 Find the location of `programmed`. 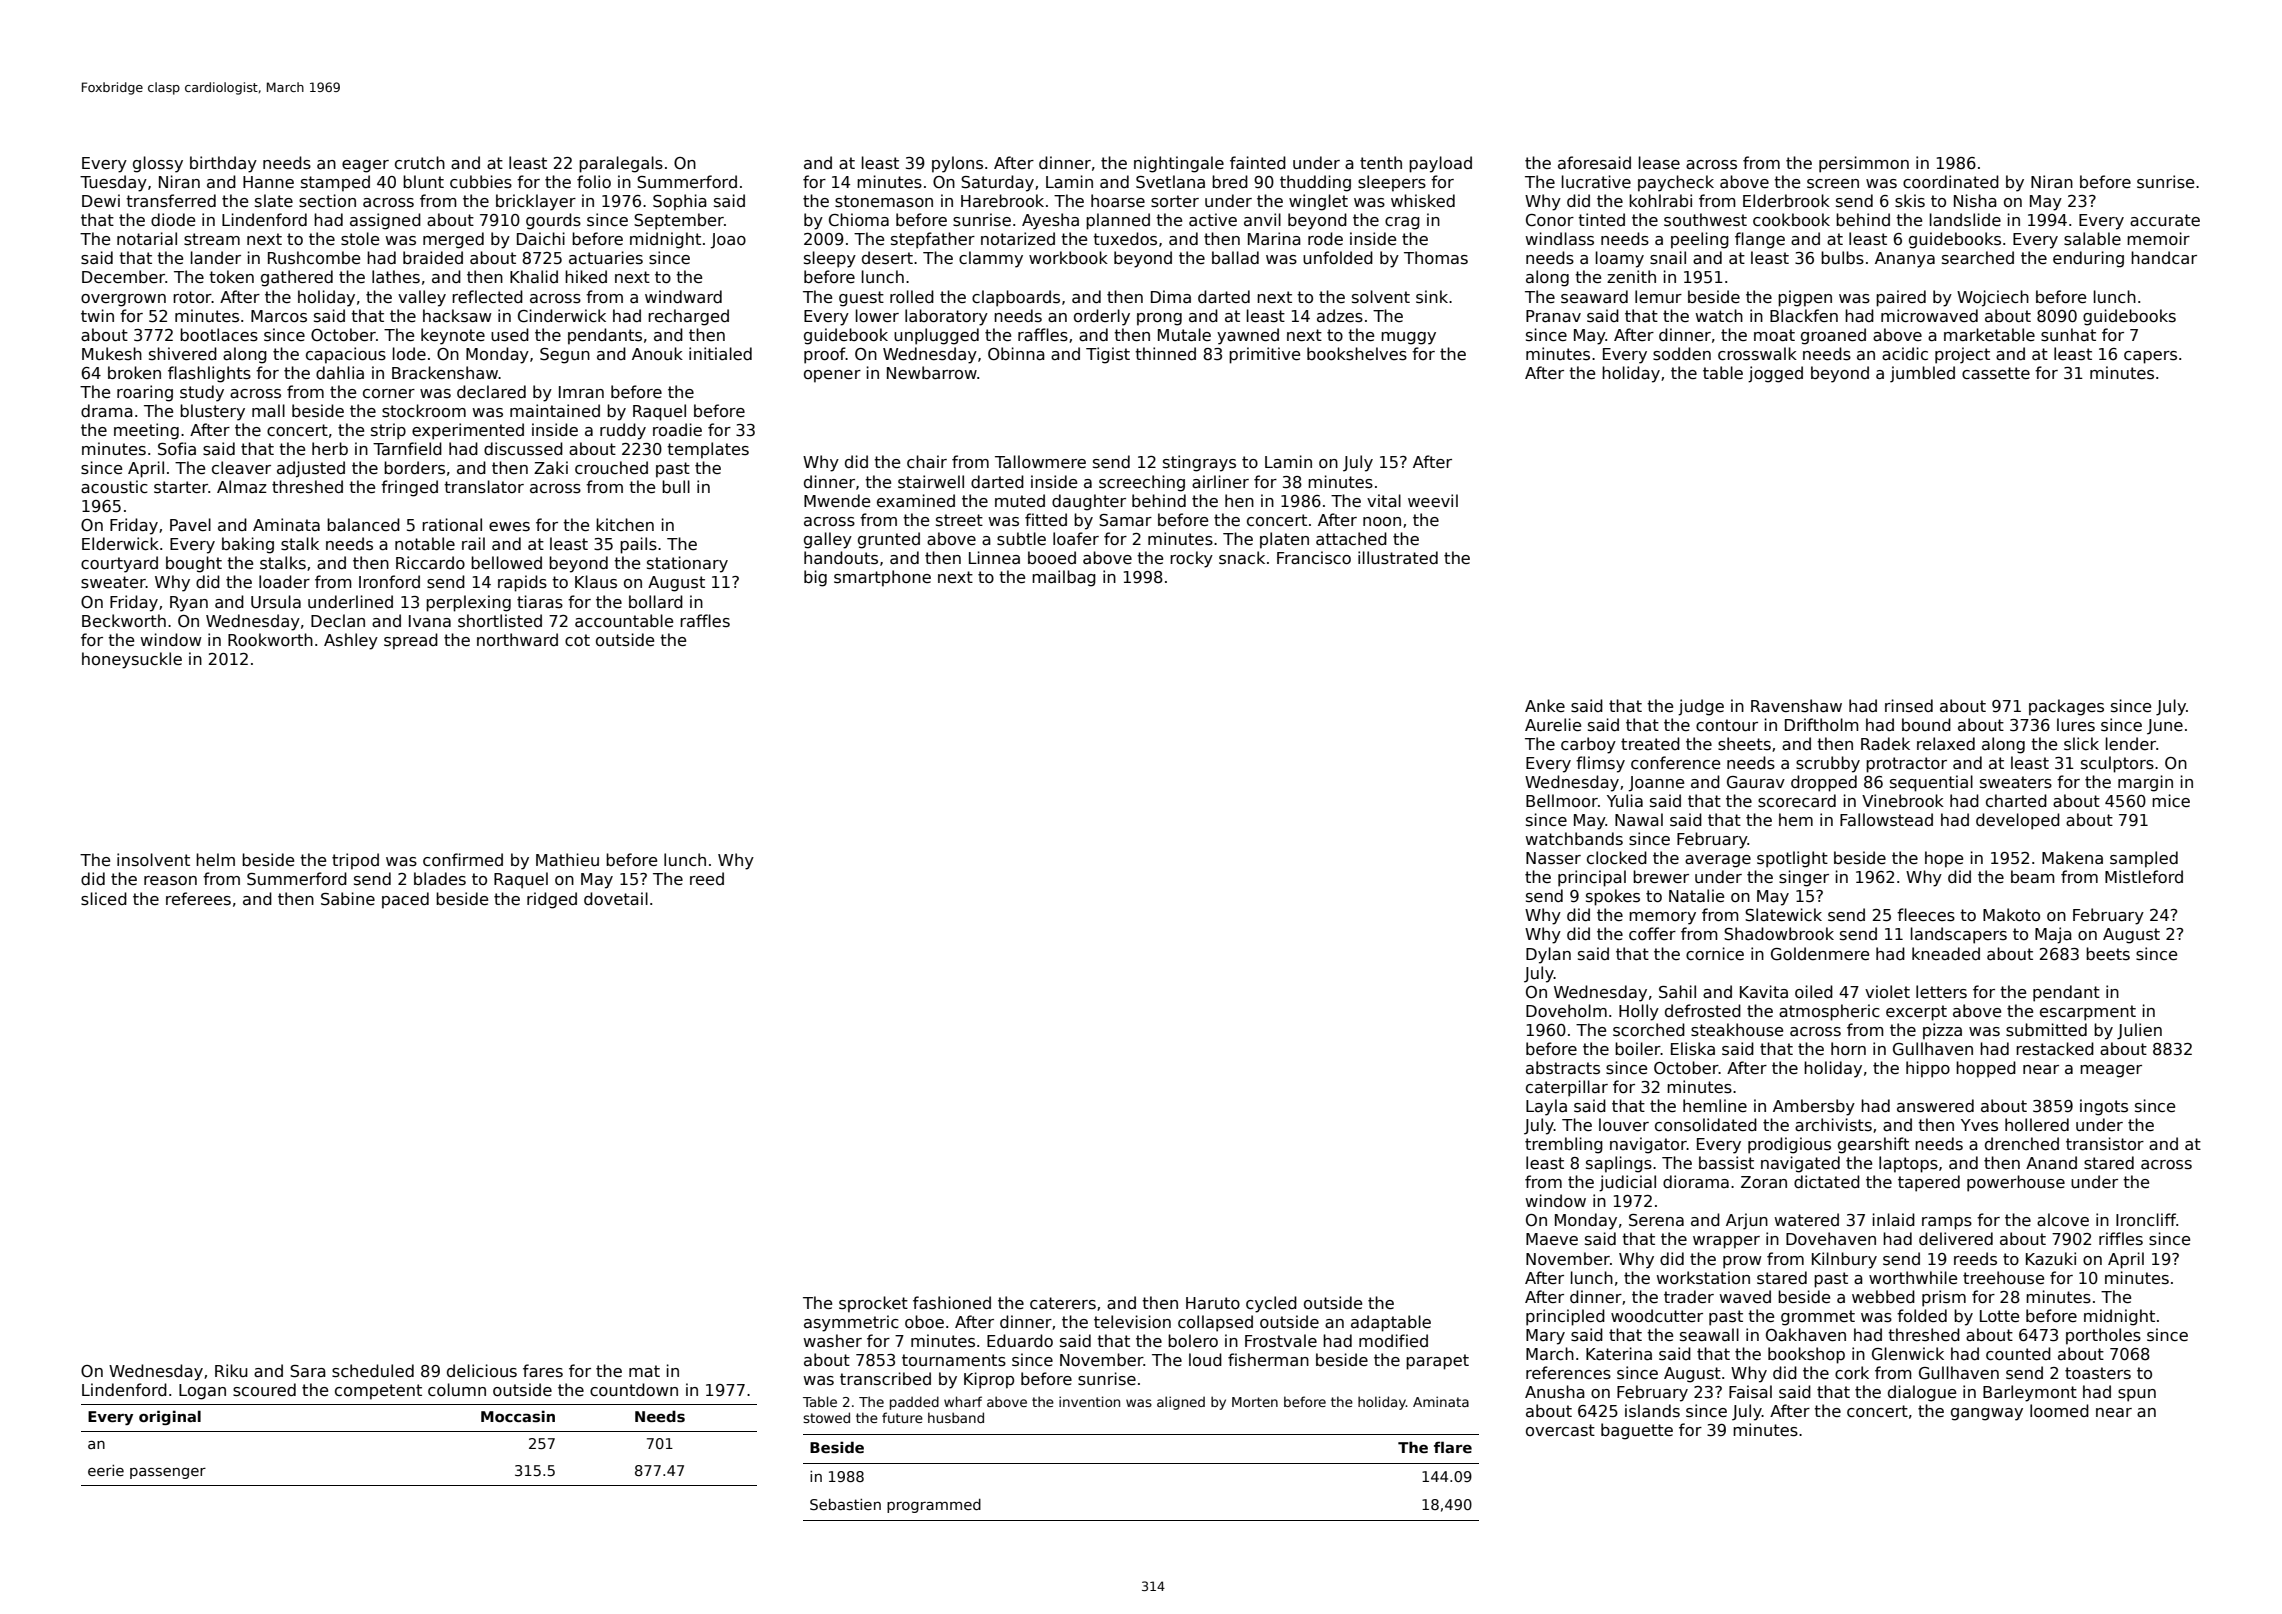

programmed is located at coordinates (934, 1506).
